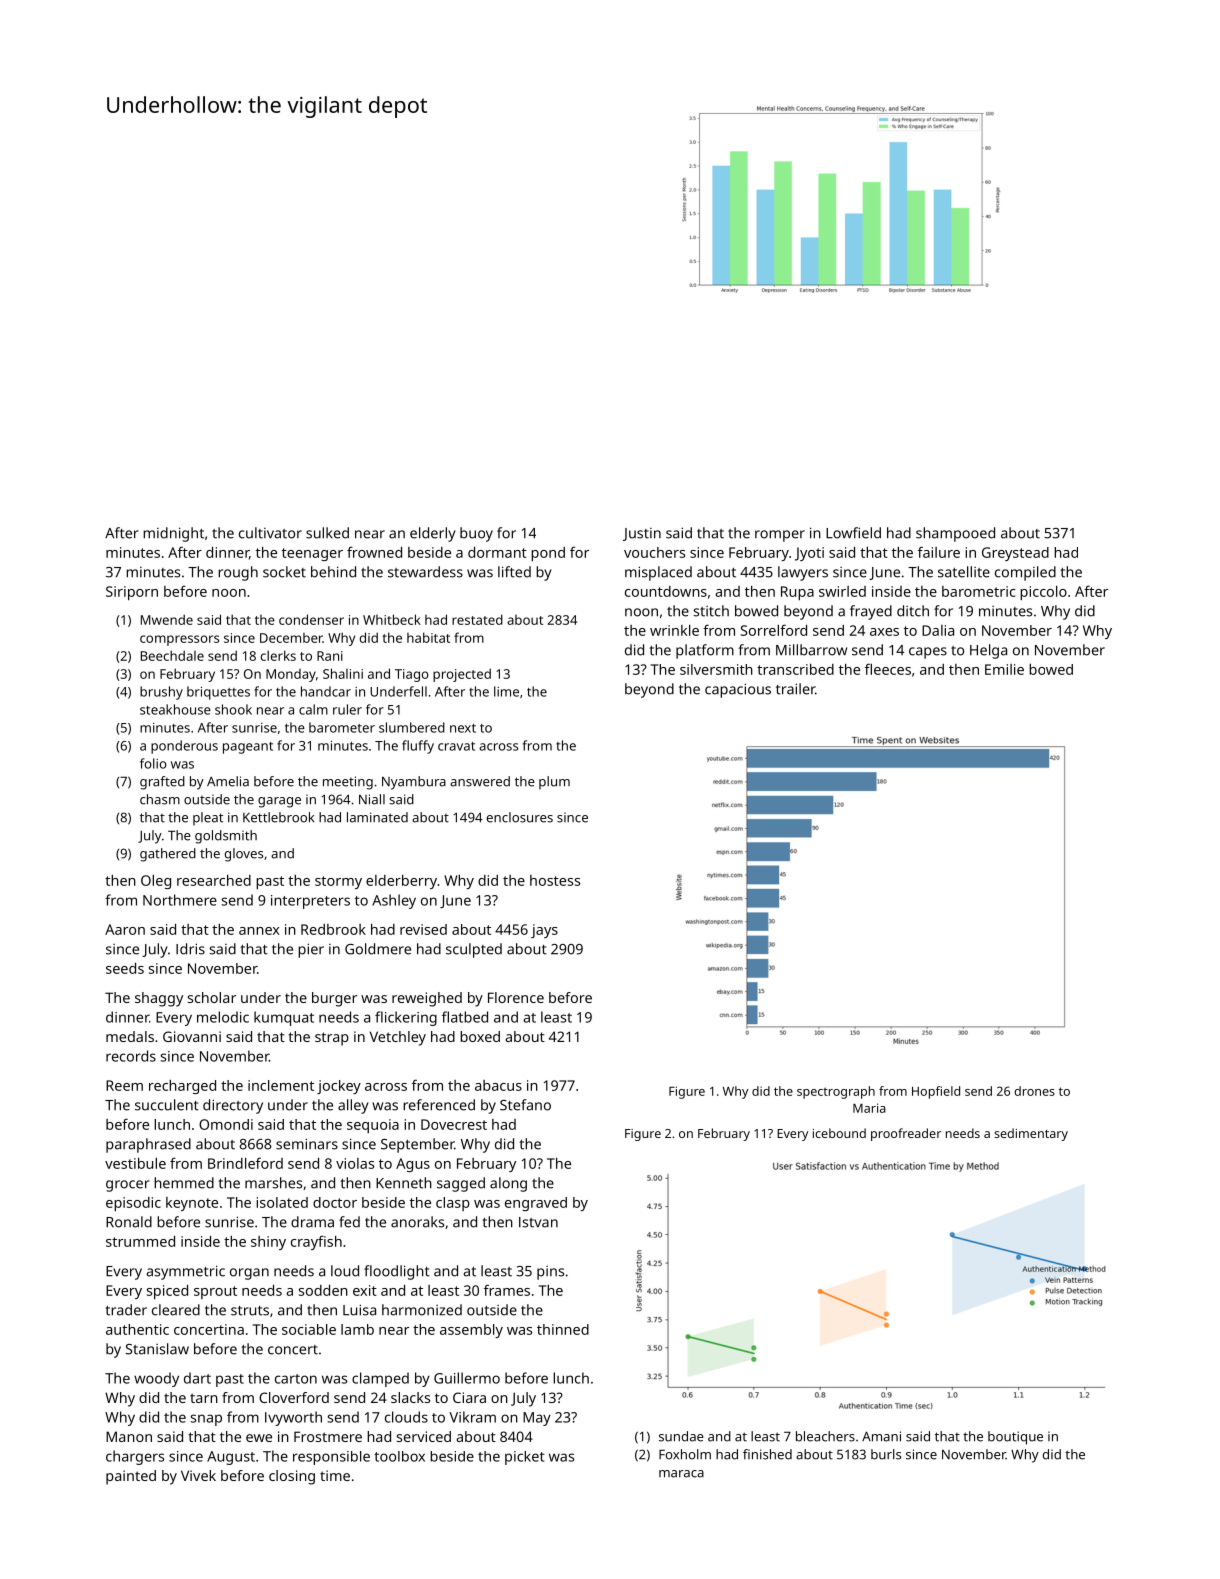 This page has width=1220, height=1579. What do you see at coordinates (525, 1458) in the page?
I see `picket` at bounding box center [525, 1458].
